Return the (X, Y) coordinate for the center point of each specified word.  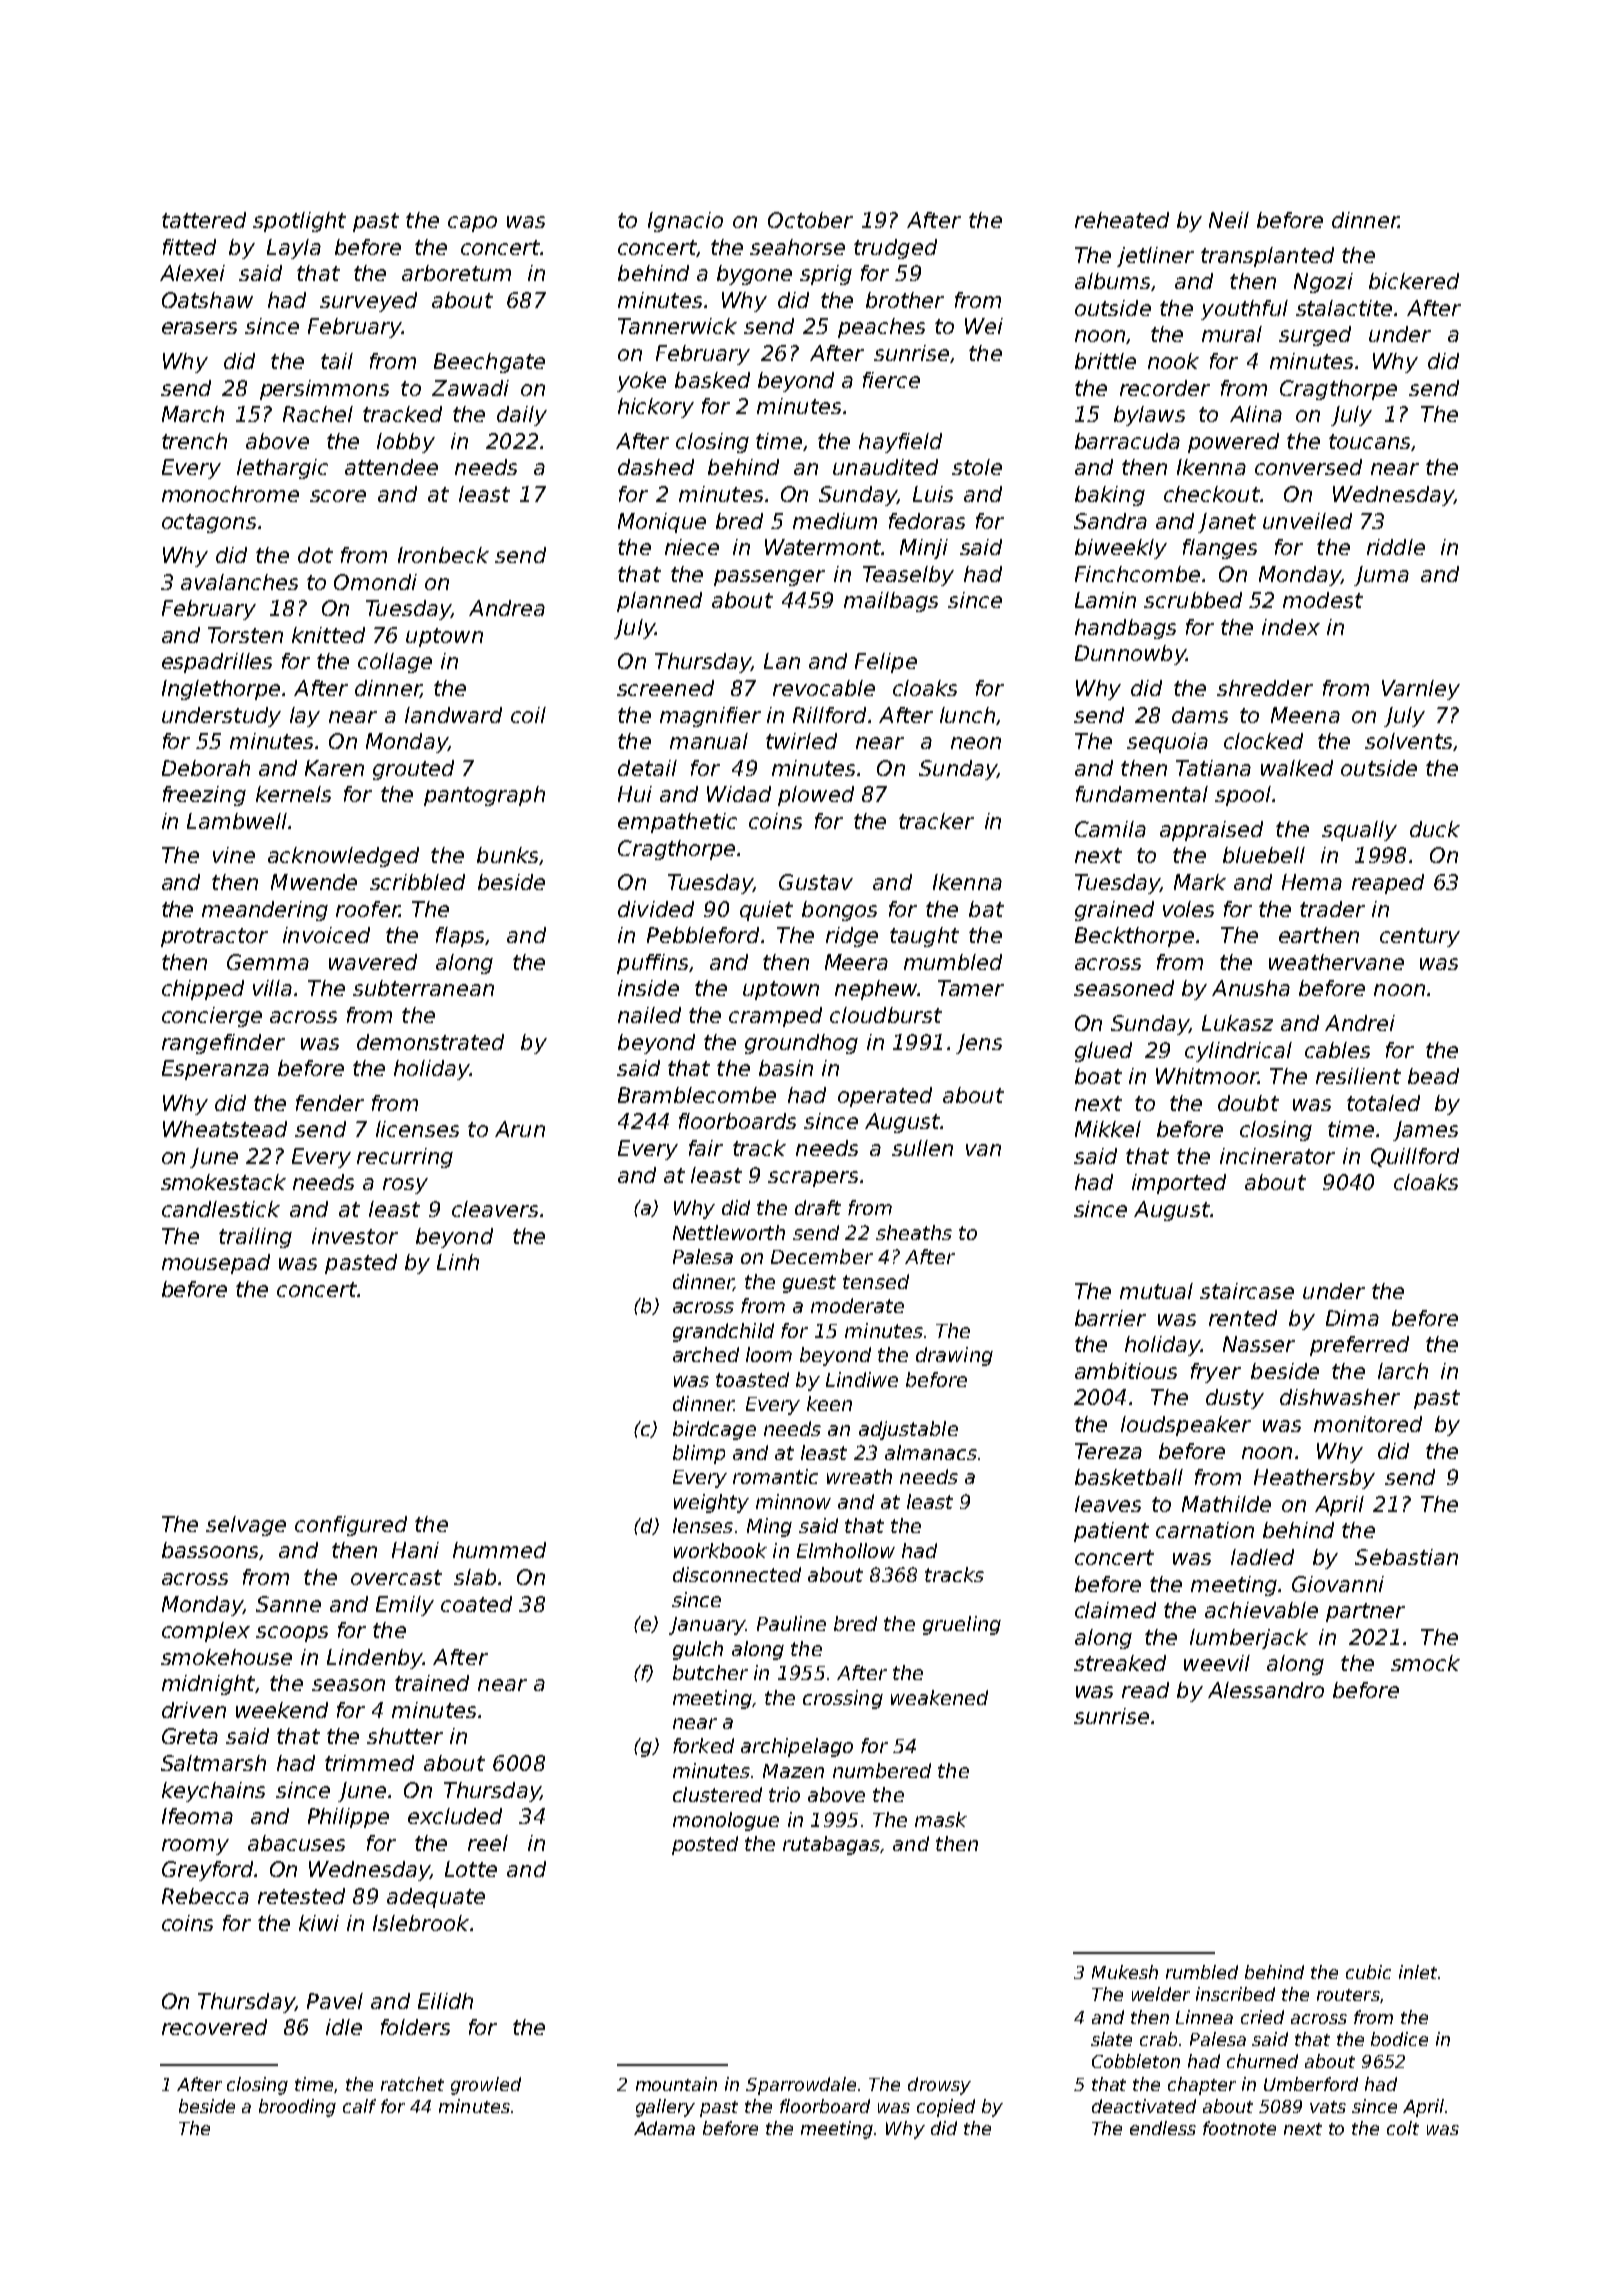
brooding (297, 2108)
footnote (1239, 2128)
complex (206, 1632)
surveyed (368, 302)
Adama (664, 2128)
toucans (1369, 441)
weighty (711, 1503)
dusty (1235, 1399)
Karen (334, 768)
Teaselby (908, 576)
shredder (1265, 688)
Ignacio (685, 222)
